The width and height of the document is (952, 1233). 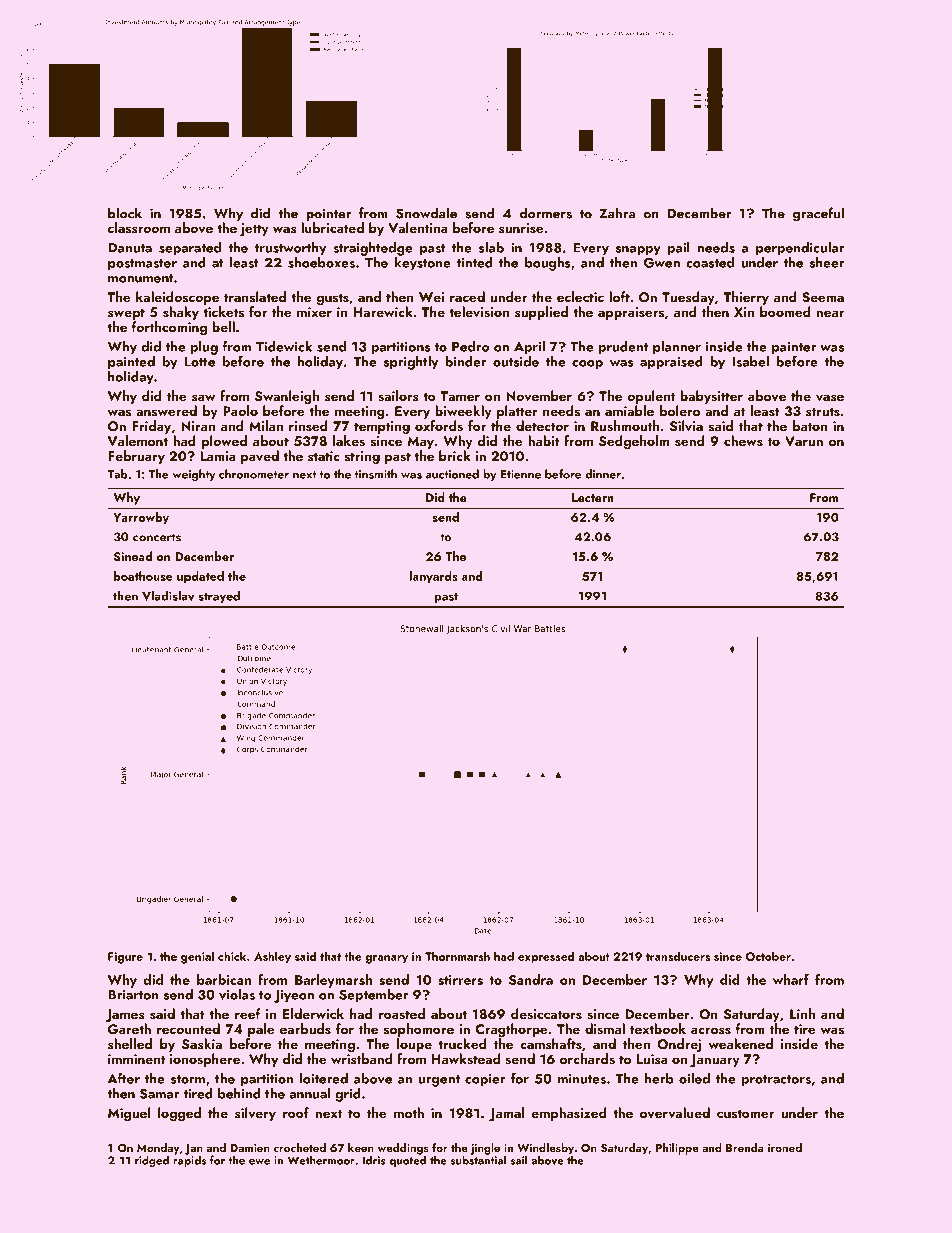 What do you see at coordinates (593, 497) in the document?
I see `Lectern` at bounding box center [593, 497].
